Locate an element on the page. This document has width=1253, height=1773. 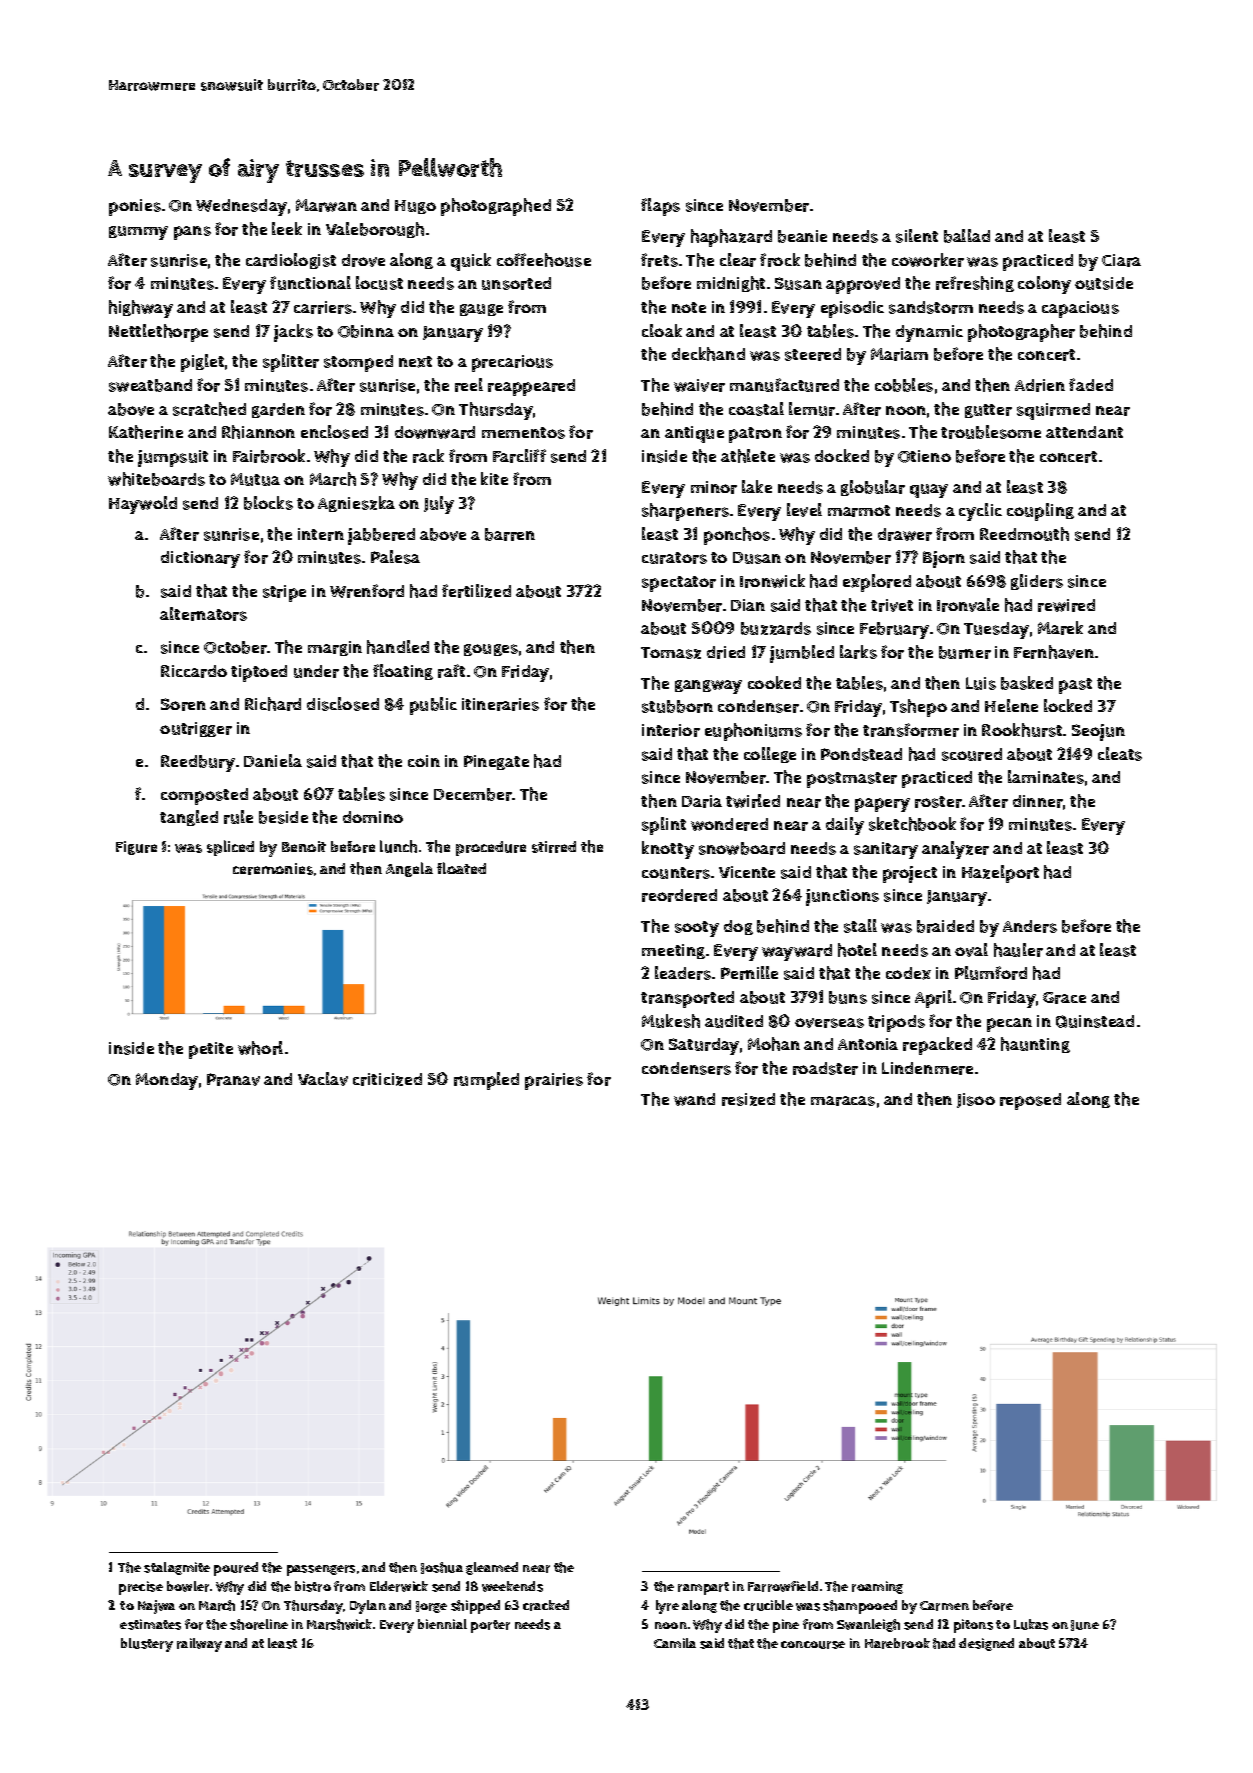
alternators is located at coordinates (203, 614).
